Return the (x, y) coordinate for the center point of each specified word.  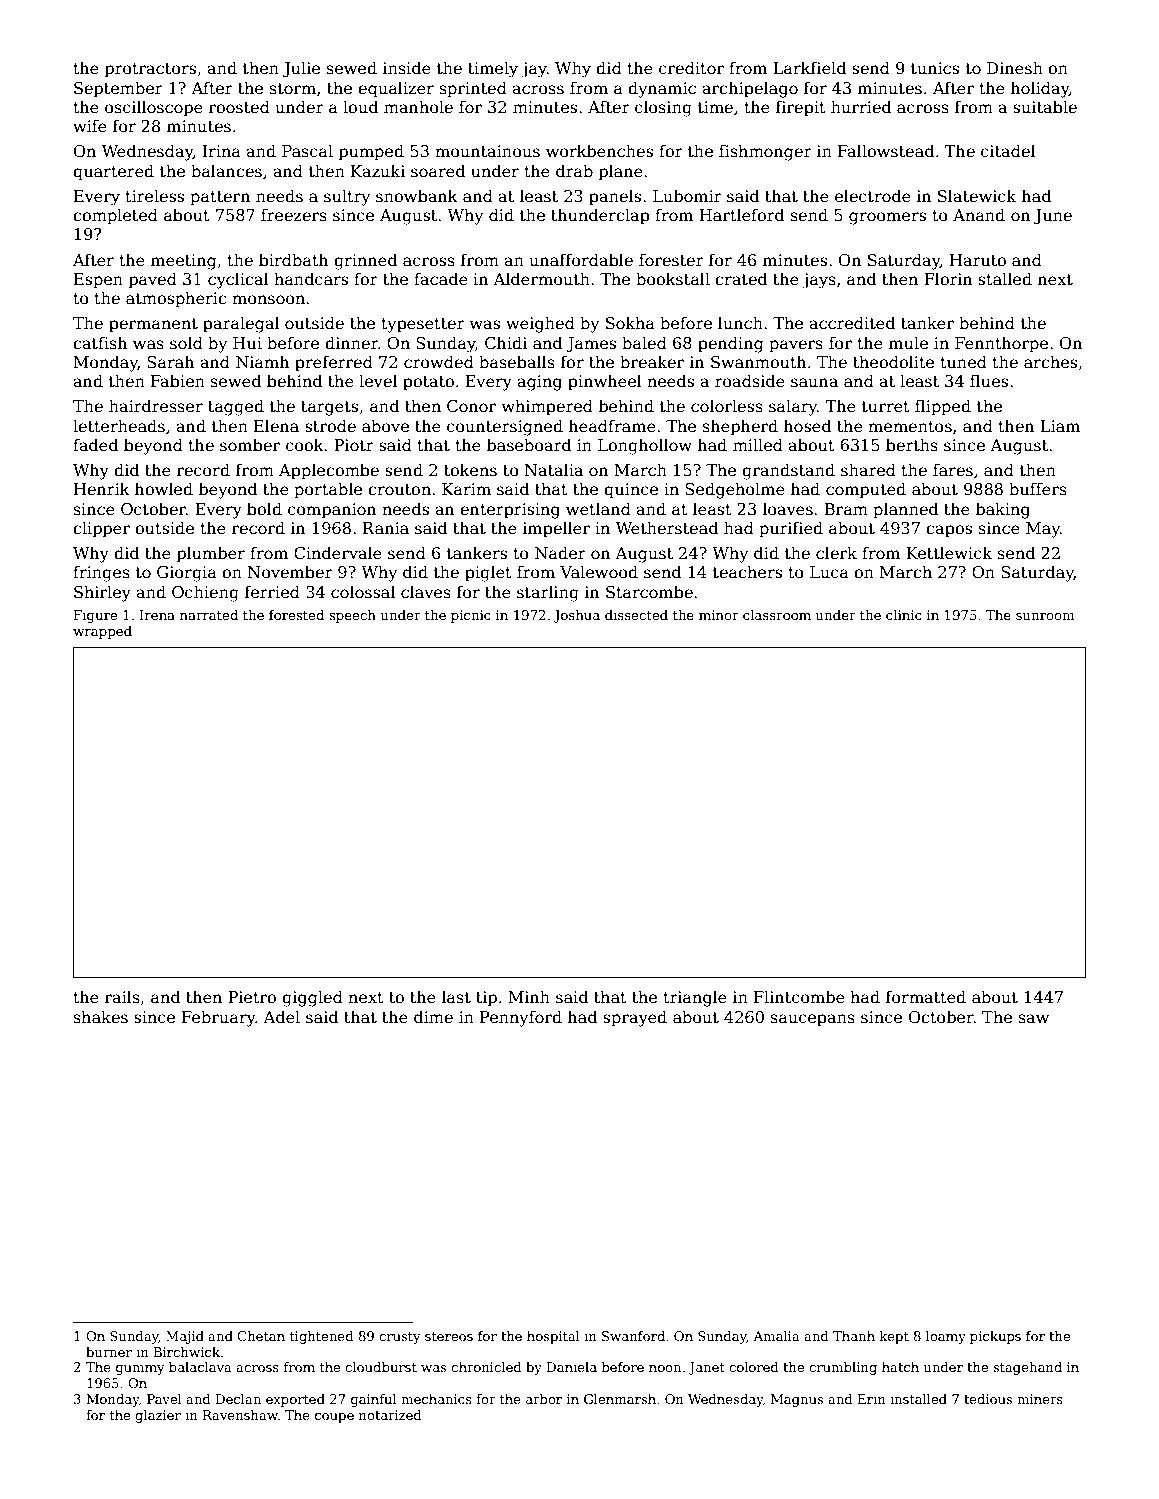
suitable (1045, 106)
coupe (334, 1418)
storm (293, 89)
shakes (101, 1017)
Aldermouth (541, 279)
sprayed (635, 1018)
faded (95, 445)
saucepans (813, 1020)
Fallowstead (886, 151)
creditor (691, 68)
